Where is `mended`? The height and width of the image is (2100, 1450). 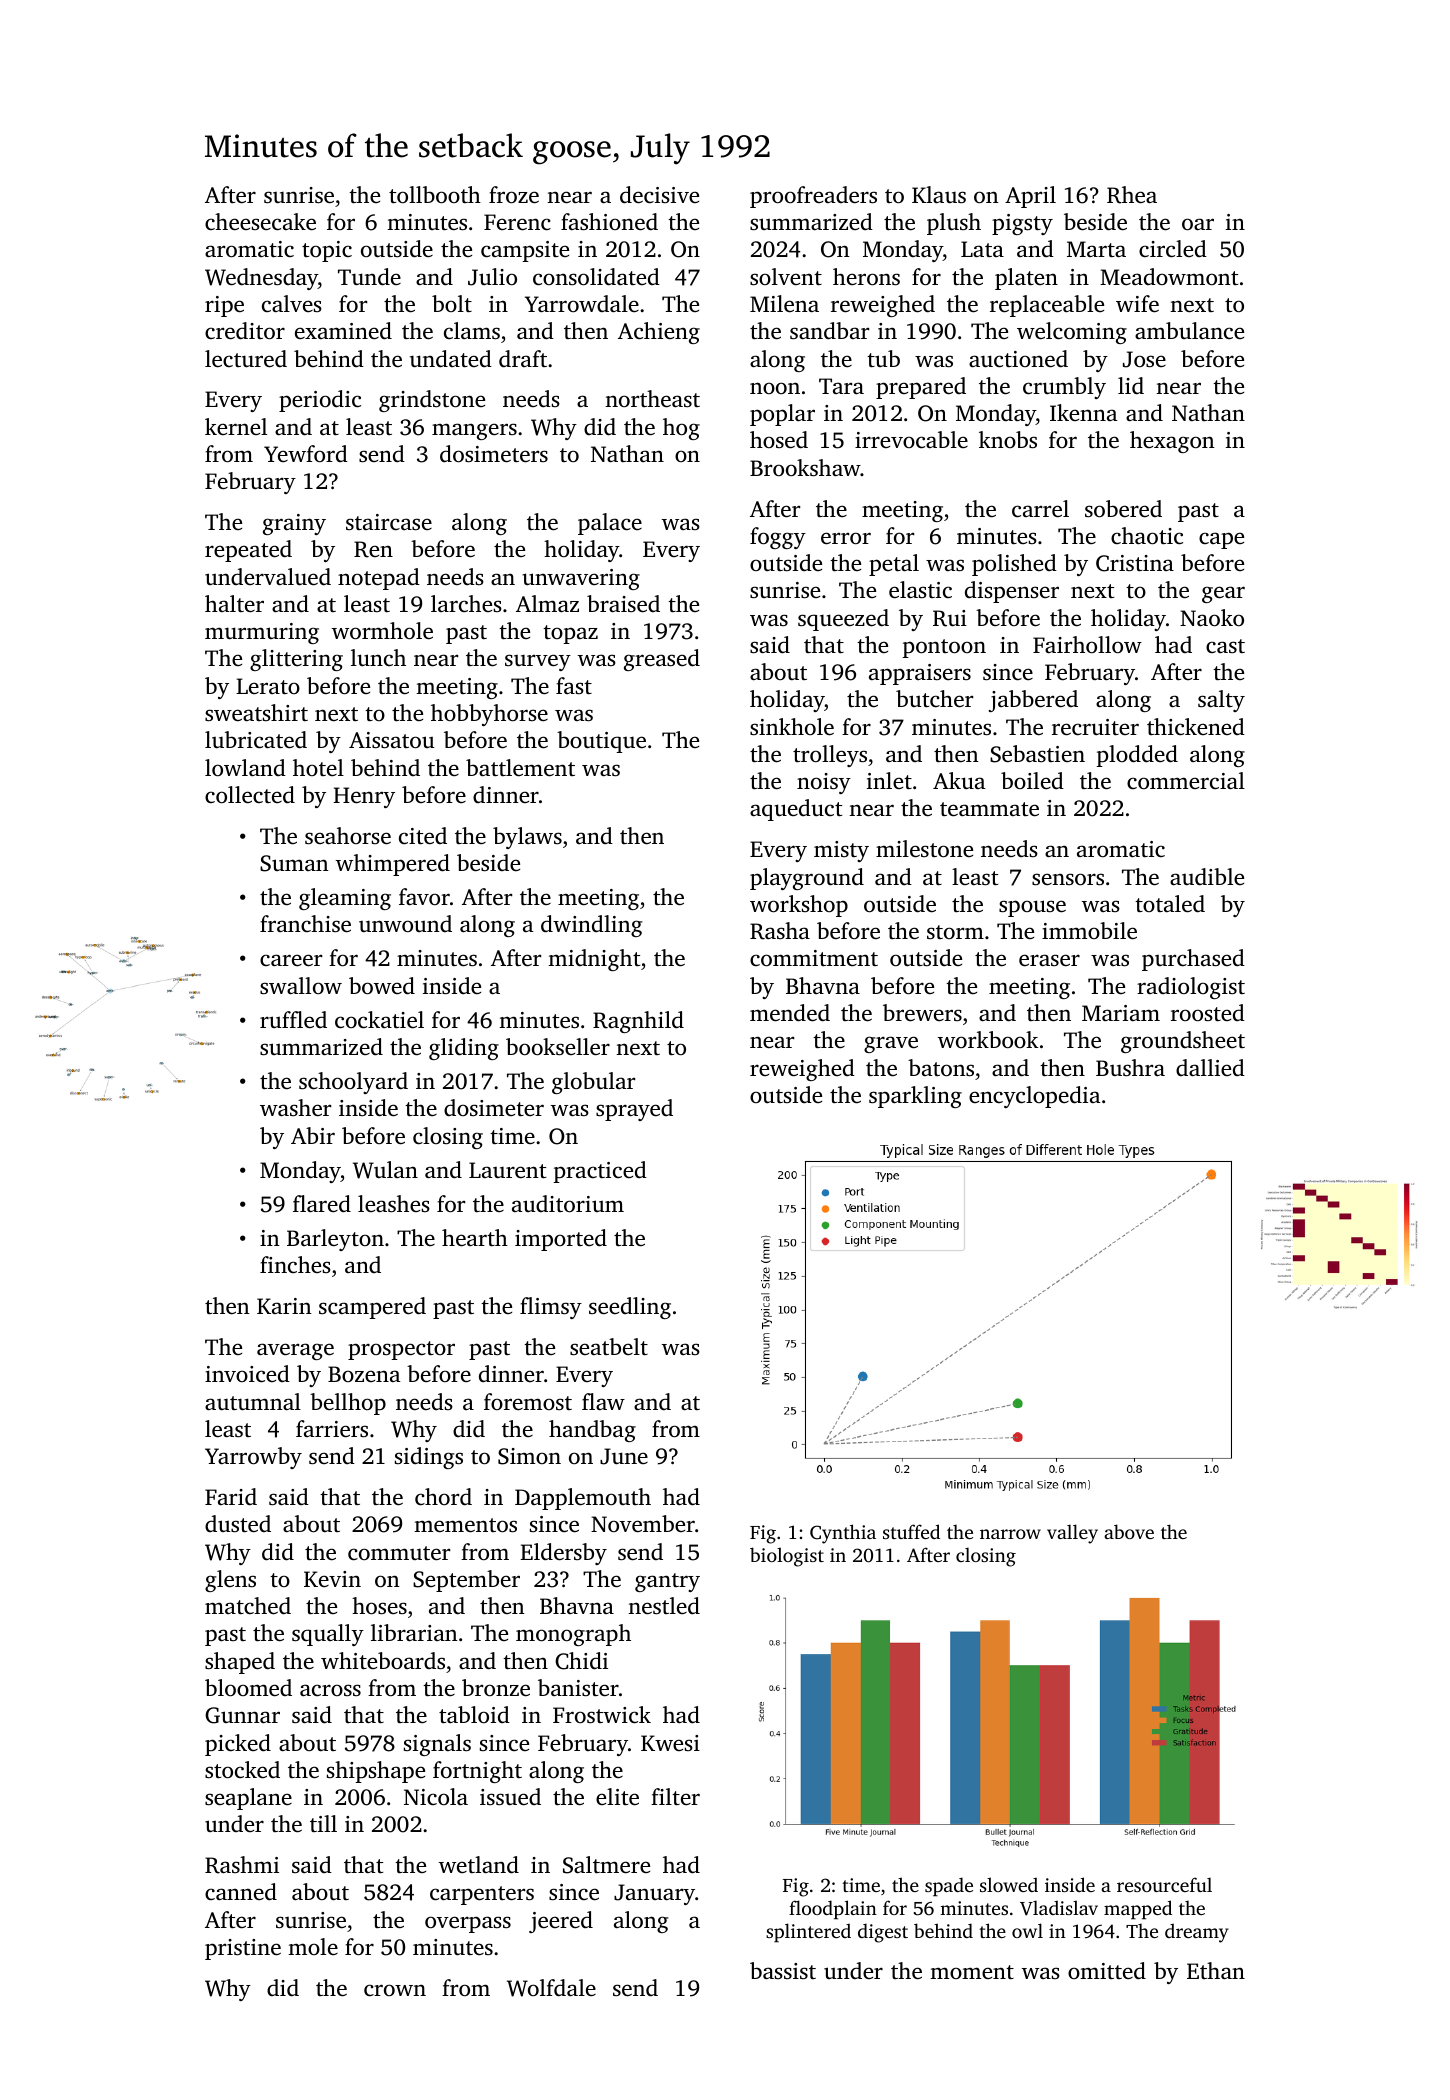
mended is located at coordinates (790, 1013).
